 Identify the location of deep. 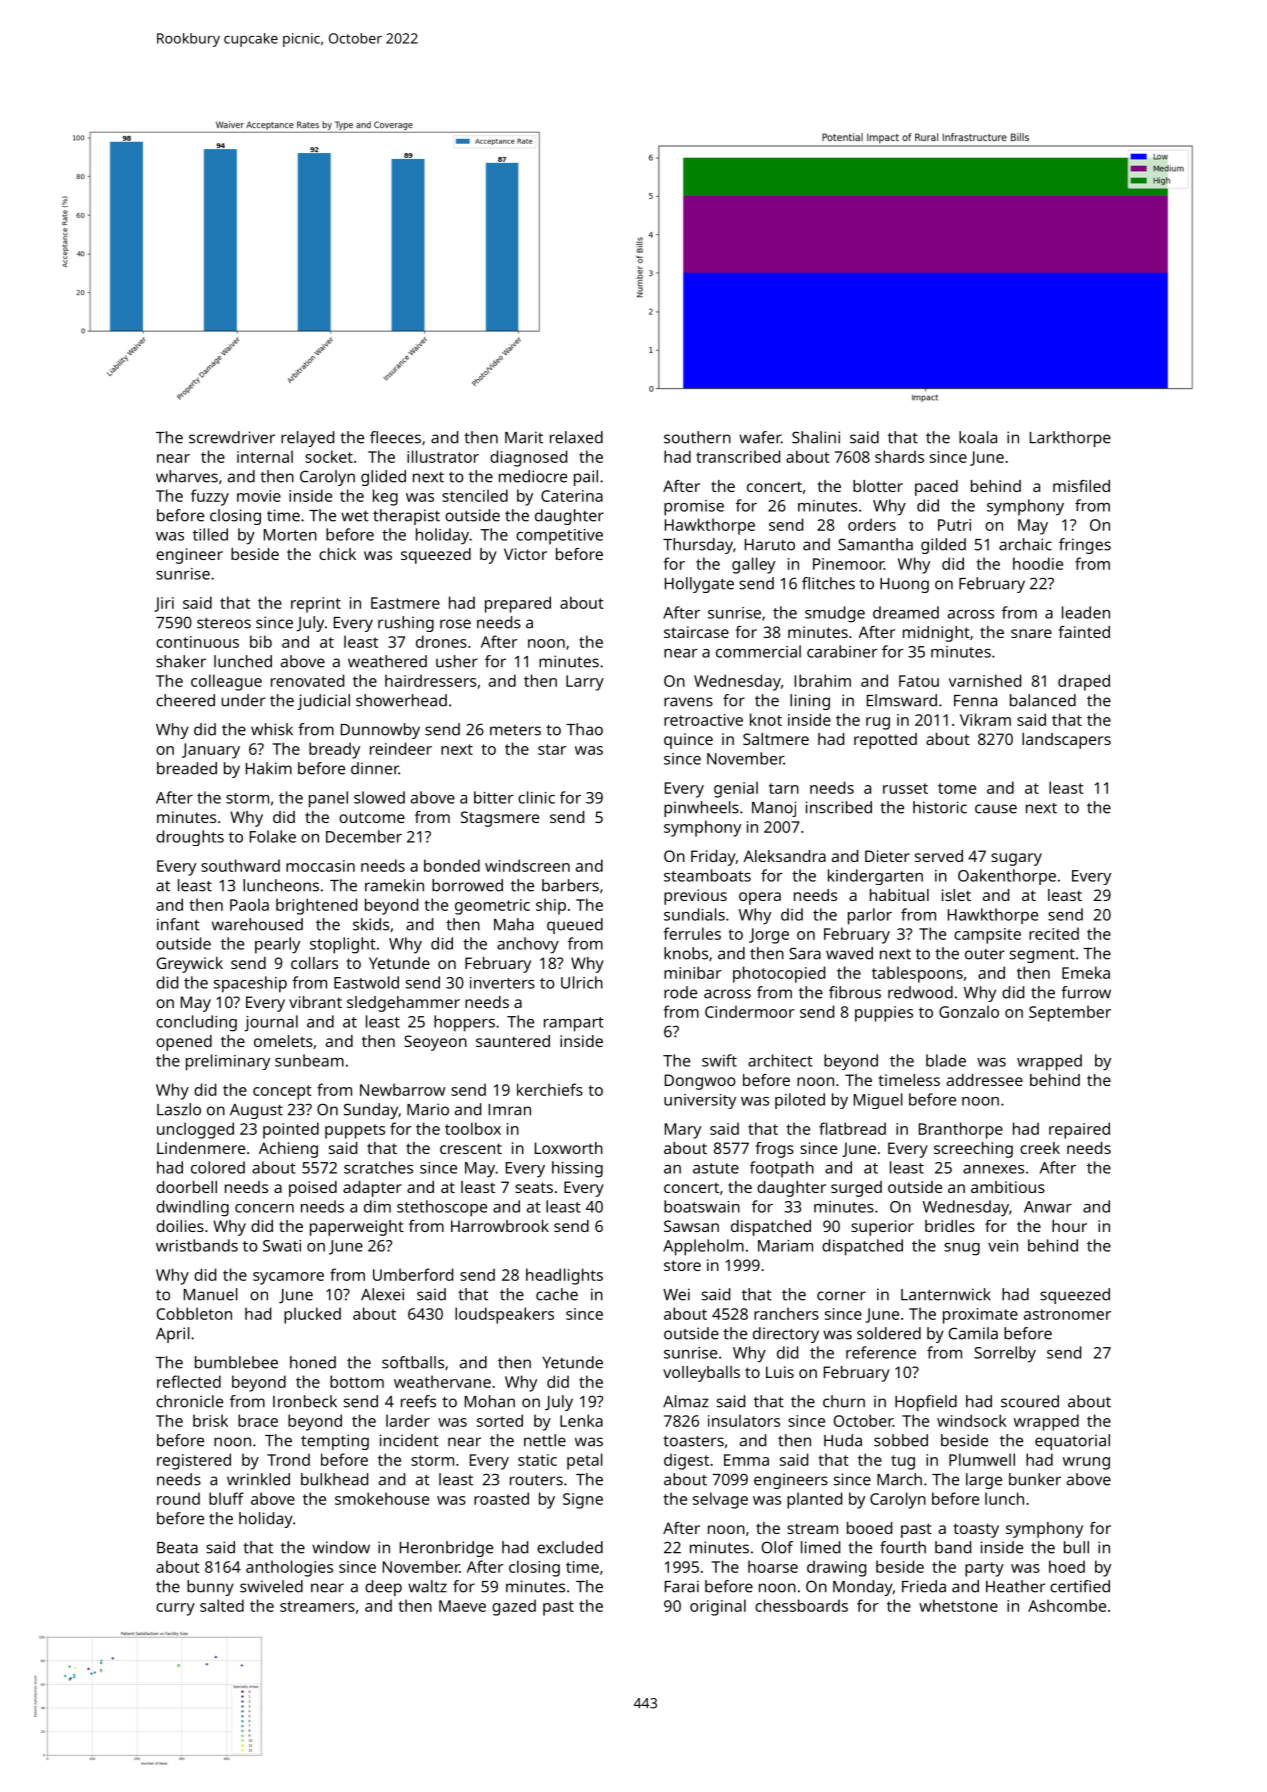
(383, 1588).
